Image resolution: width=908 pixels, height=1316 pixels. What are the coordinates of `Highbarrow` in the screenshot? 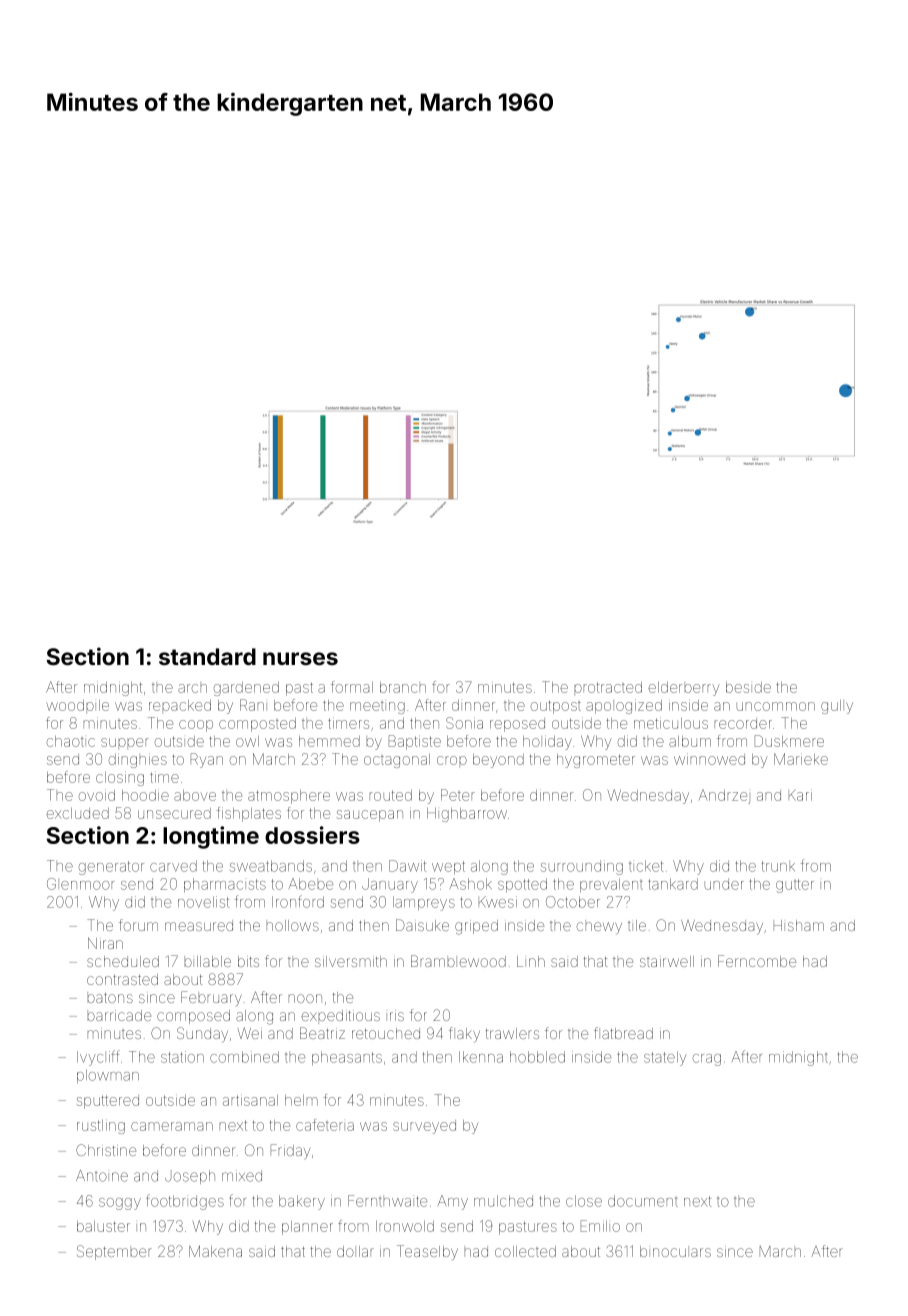 It's located at (467, 815).
